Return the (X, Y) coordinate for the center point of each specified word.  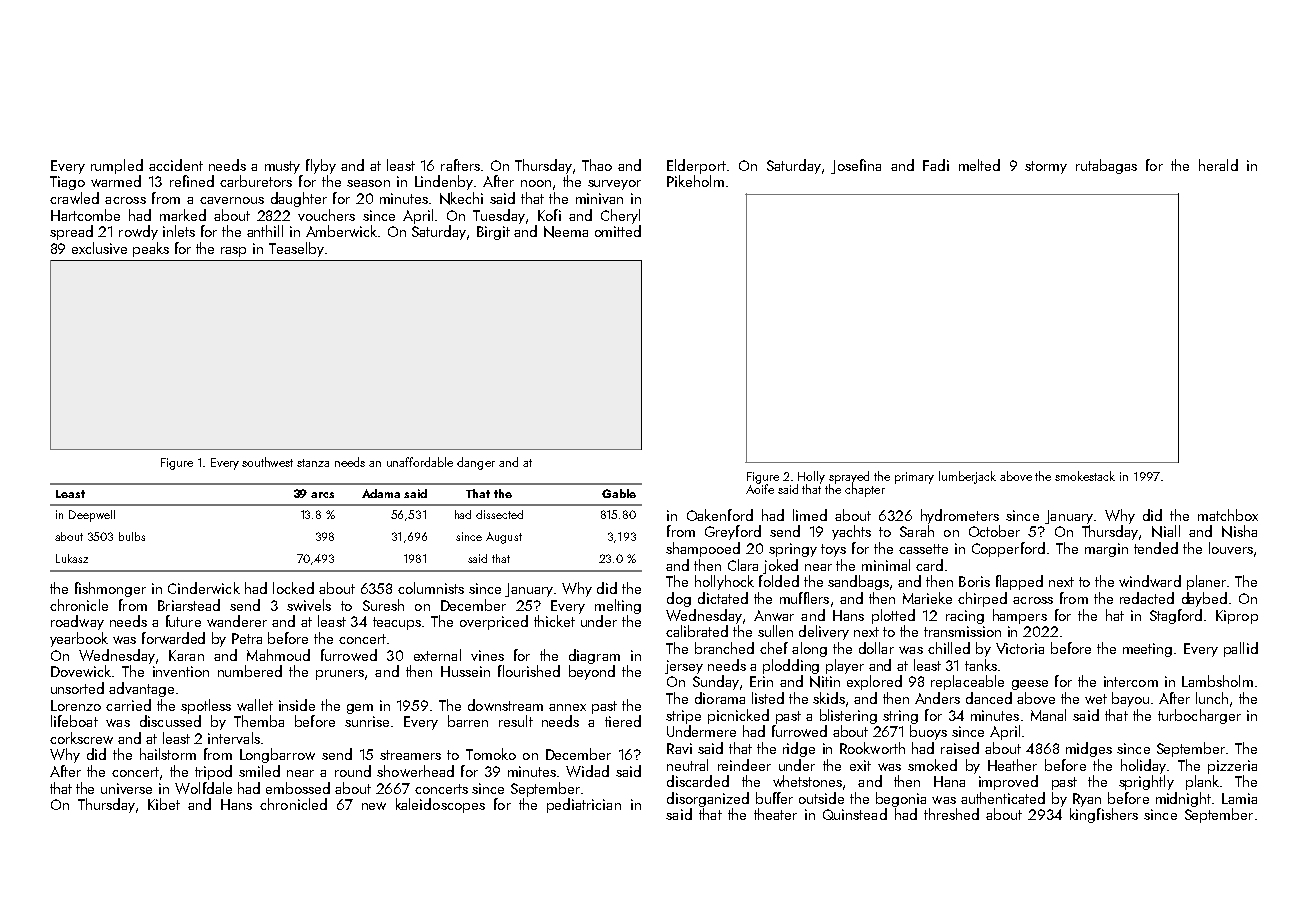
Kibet (164, 804)
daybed (1204, 599)
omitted (618, 231)
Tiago (67, 183)
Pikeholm (695, 181)
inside (297, 705)
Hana (949, 781)
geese (1030, 685)
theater (775, 814)
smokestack (1085, 476)
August (504, 538)
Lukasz (72, 558)
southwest (267, 462)
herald (1218, 165)
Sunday (716, 682)
